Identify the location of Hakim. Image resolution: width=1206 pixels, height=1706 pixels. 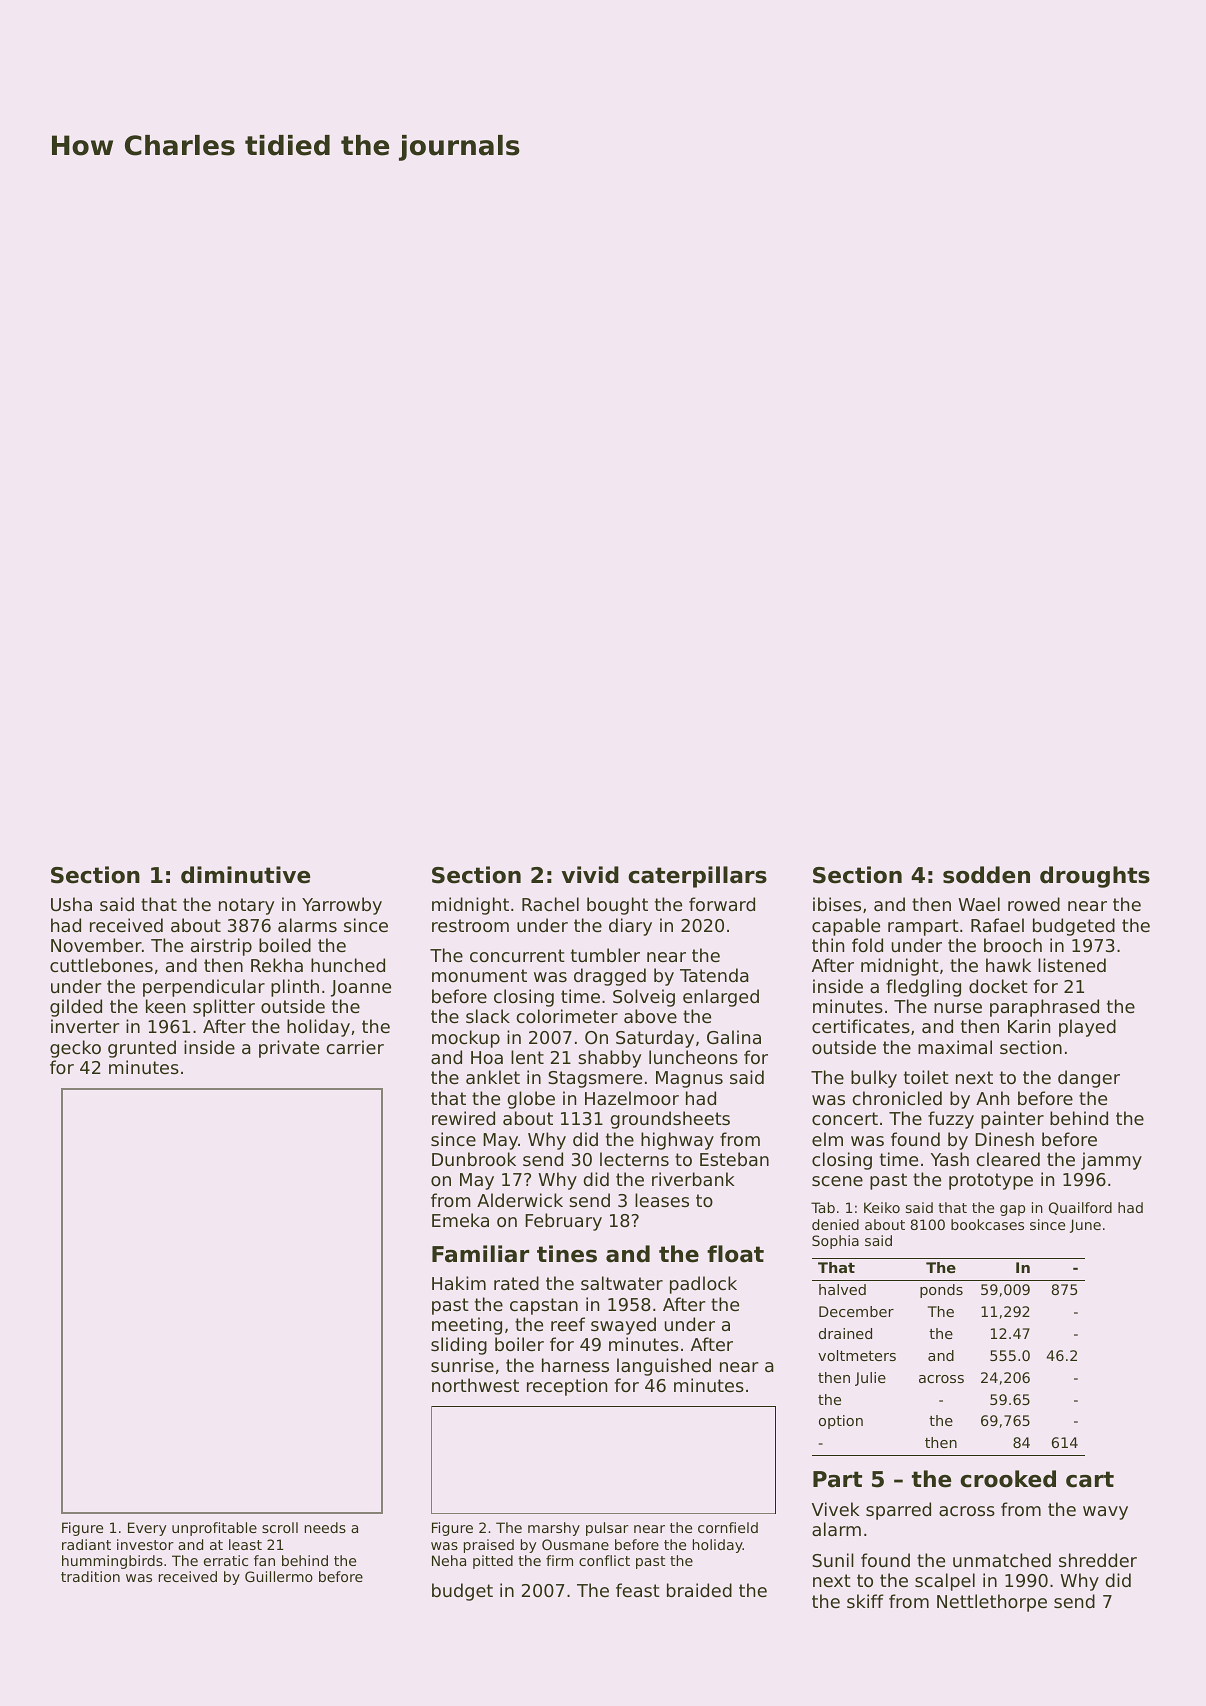
(459, 1283).
